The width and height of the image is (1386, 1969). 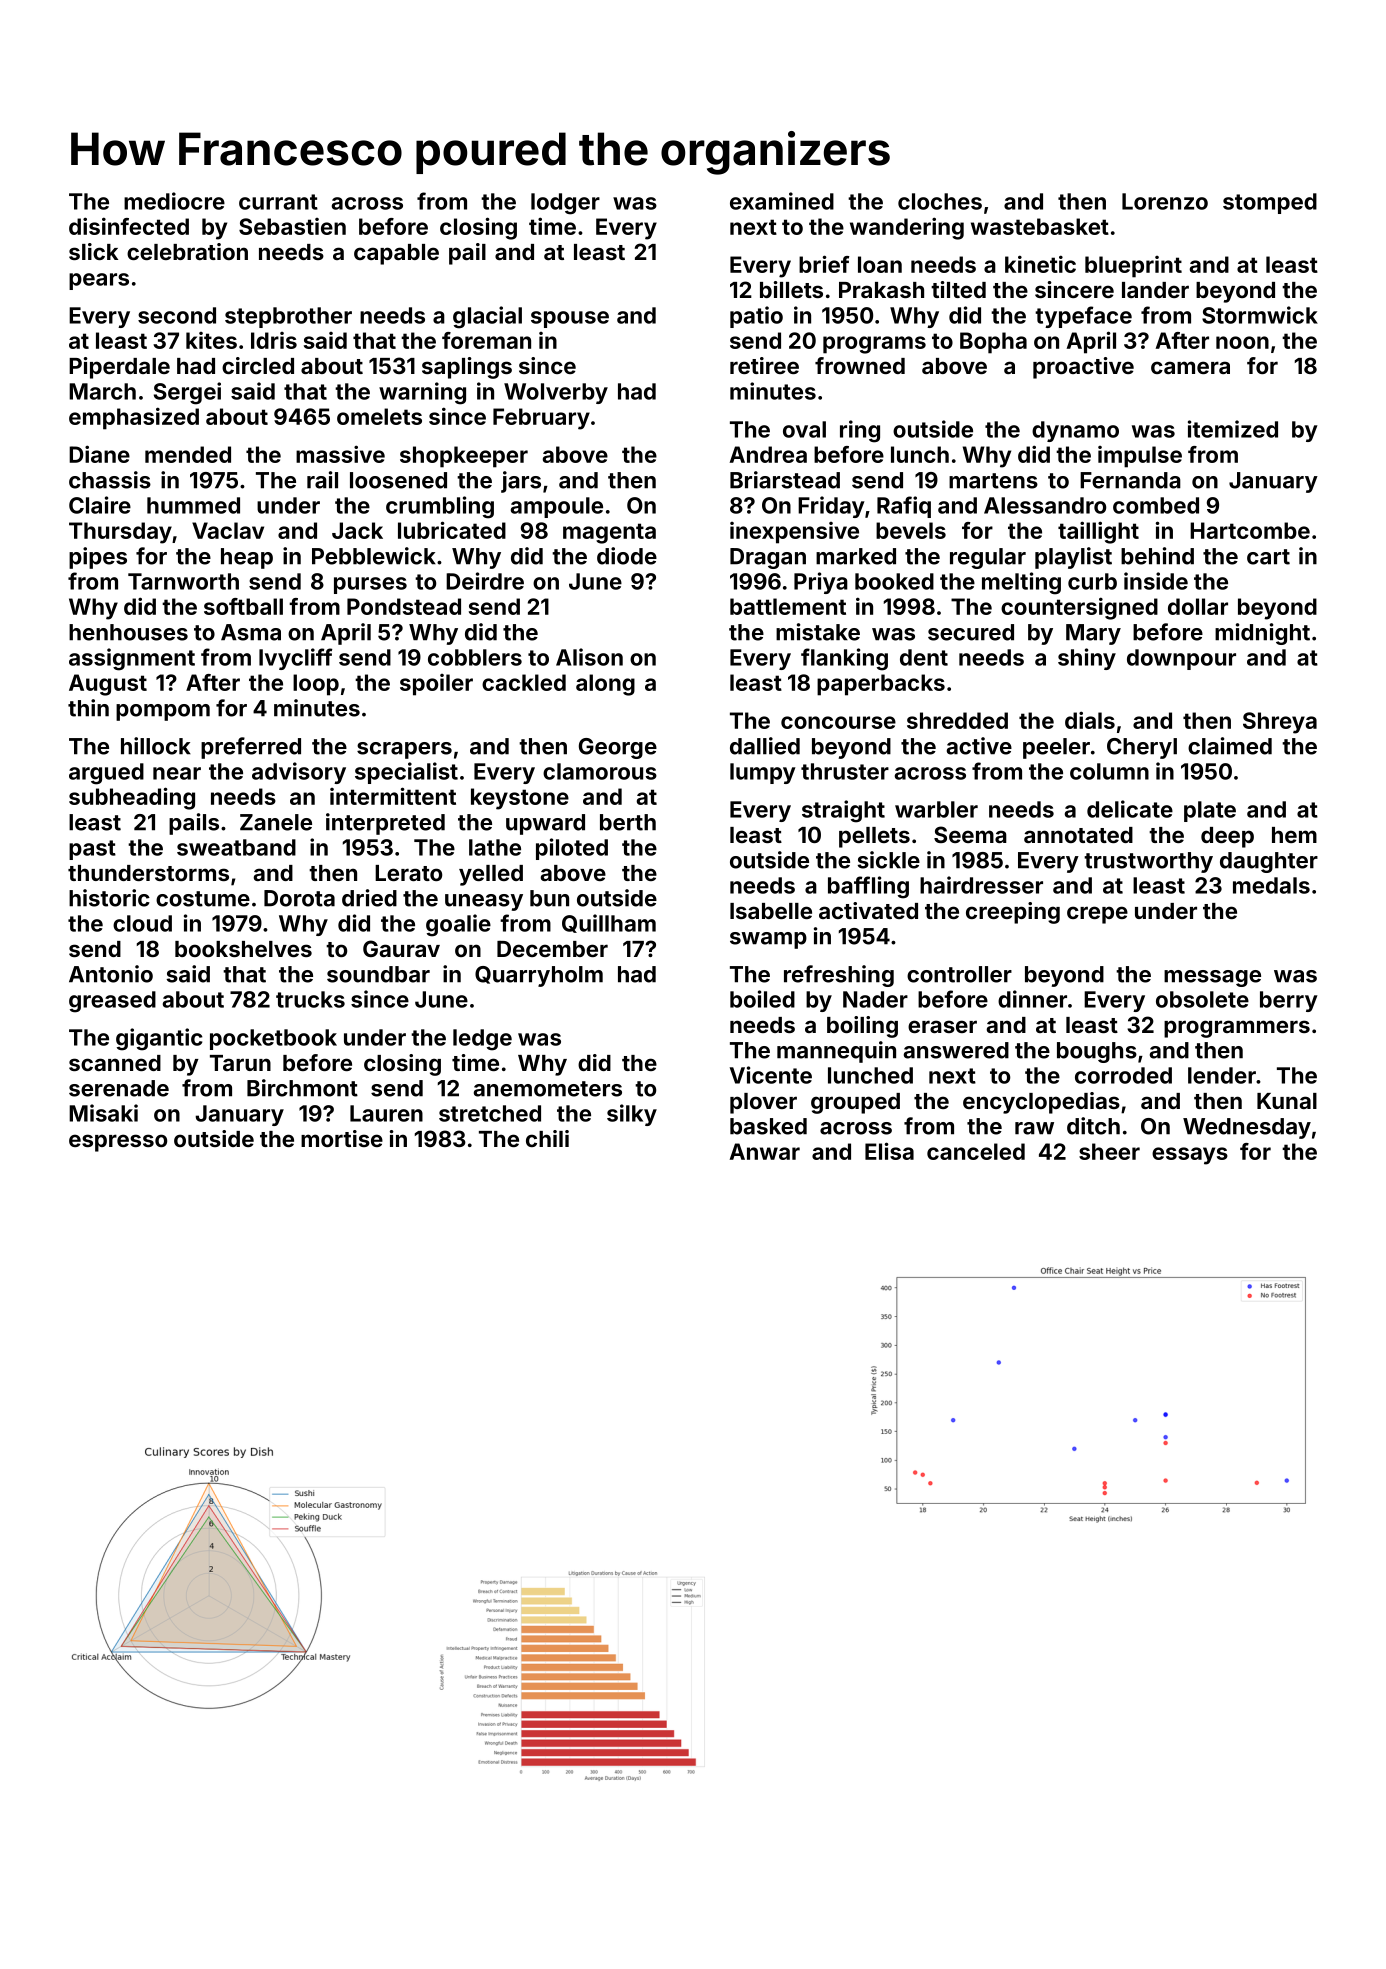 What do you see at coordinates (1148, 862) in the image?
I see `trustworthy` at bounding box center [1148, 862].
